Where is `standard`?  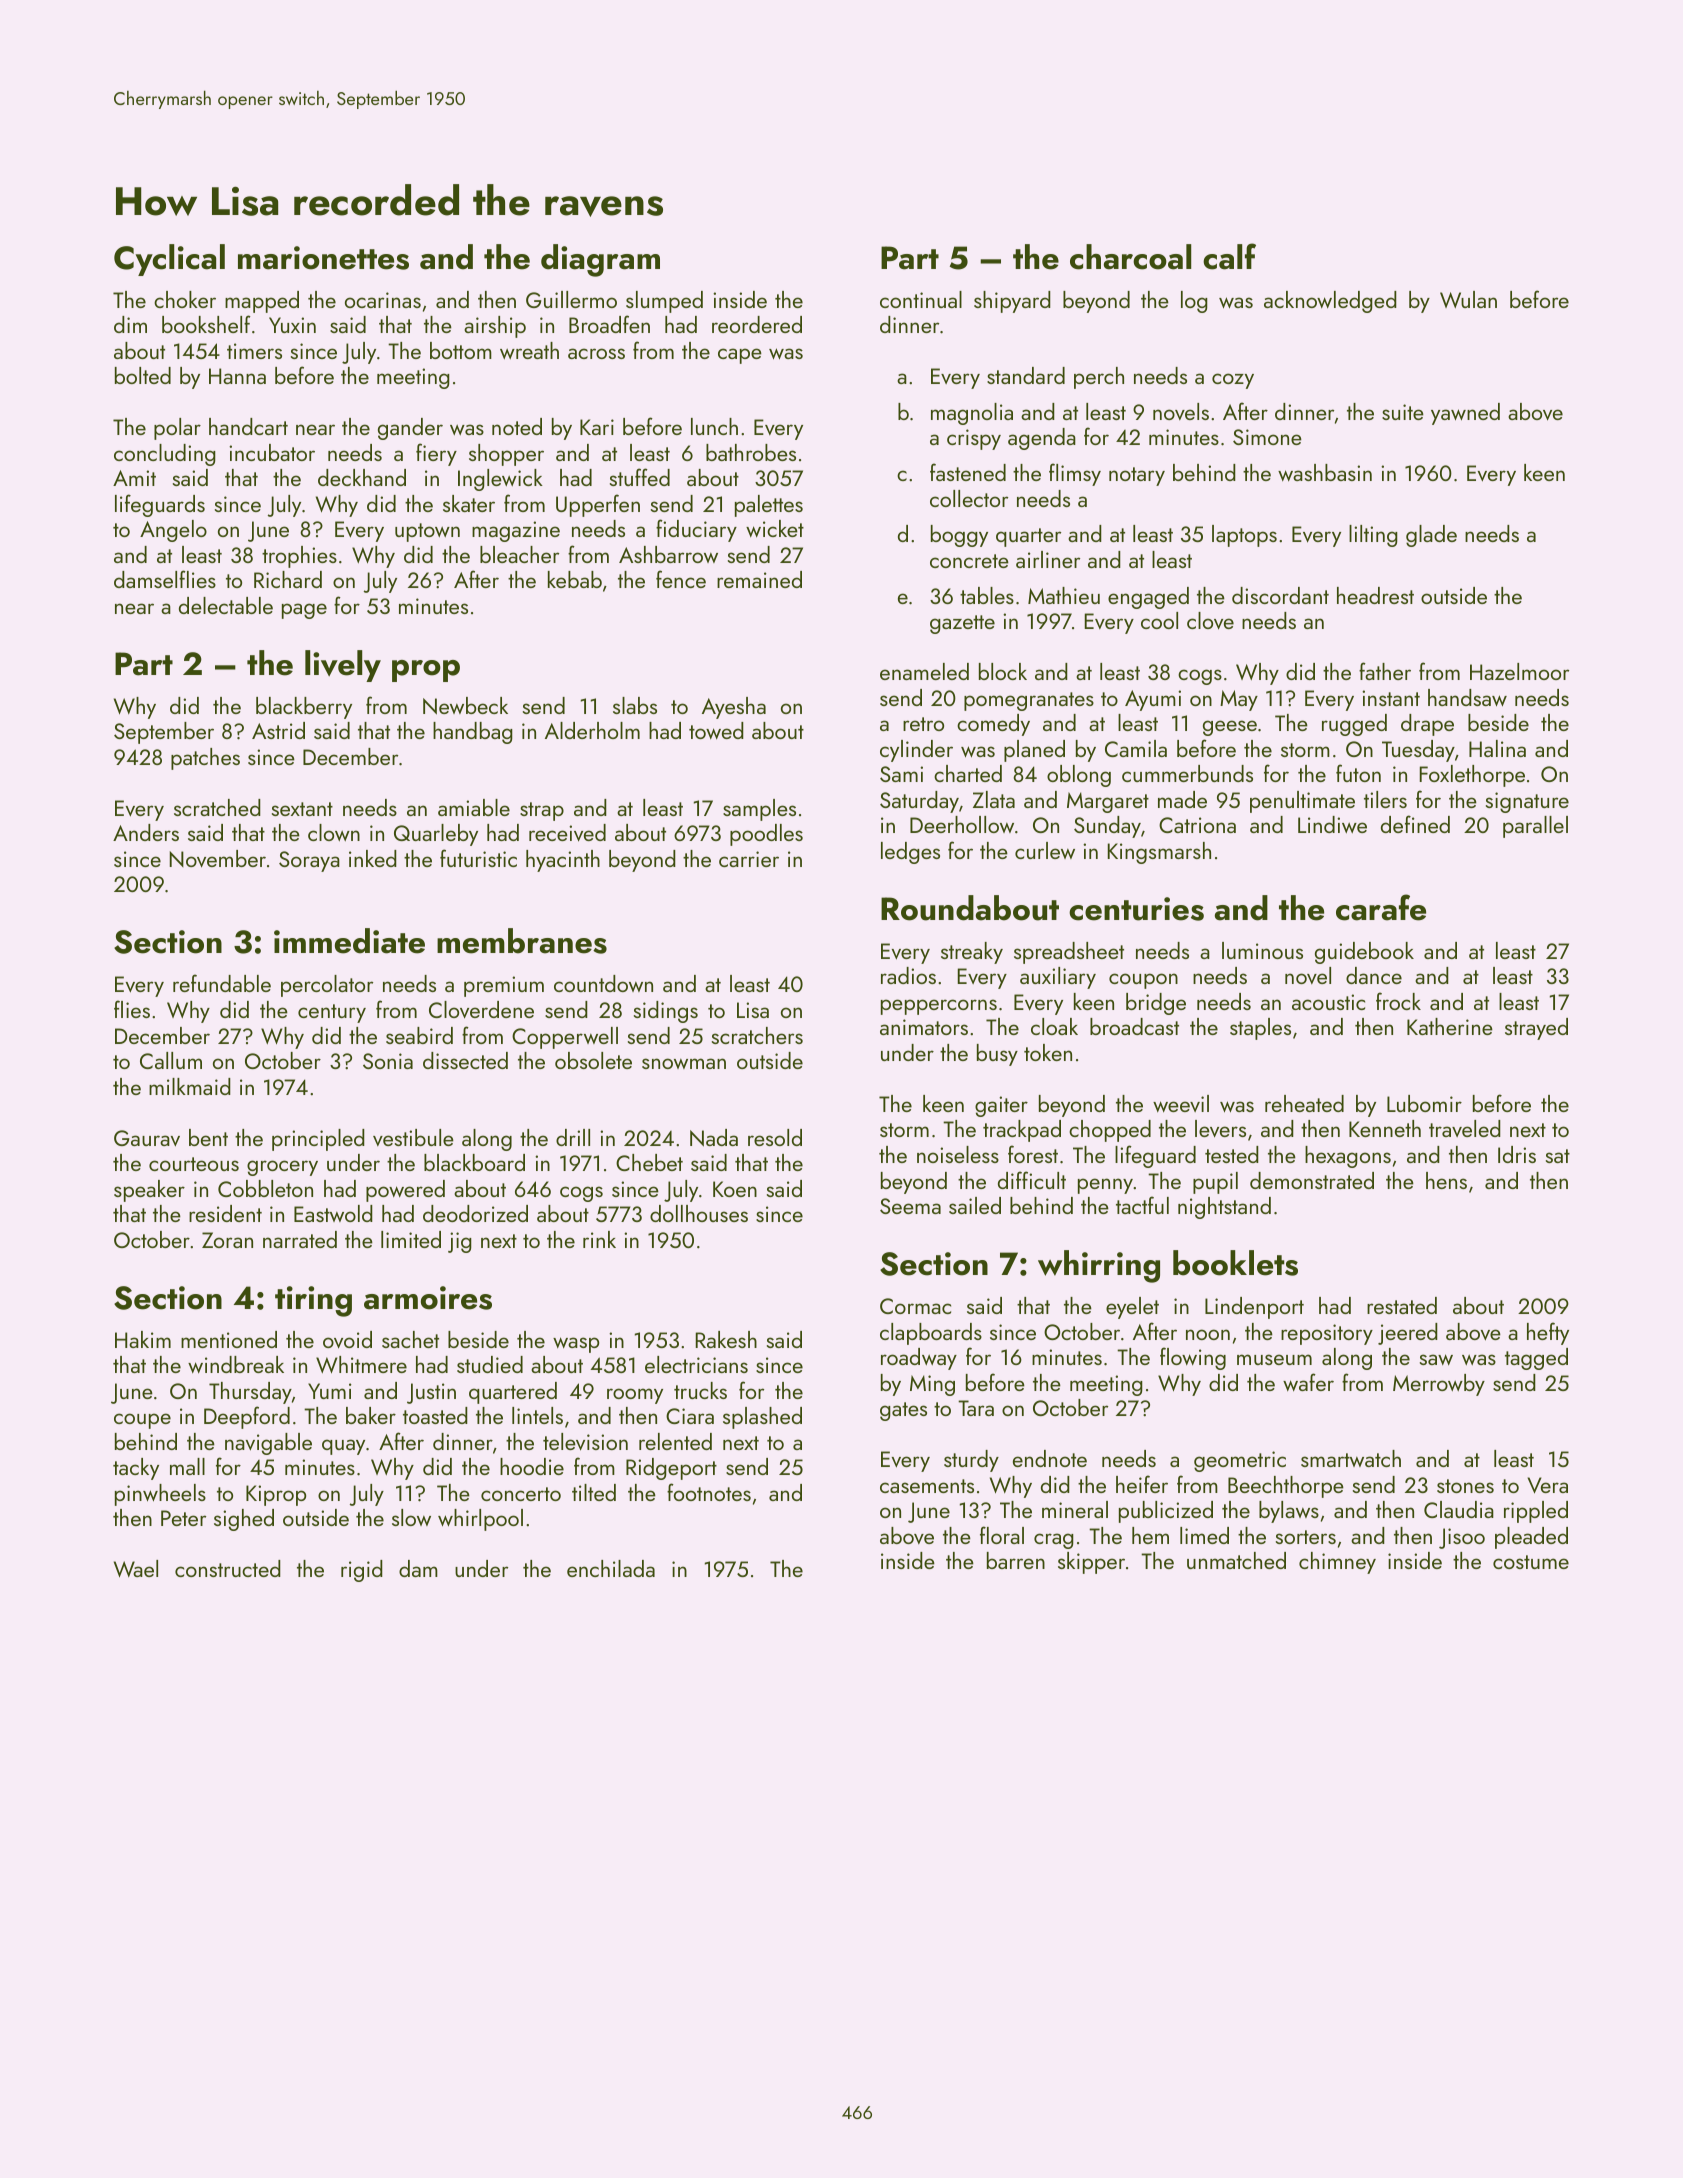
standard is located at coordinates (1026, 375).
